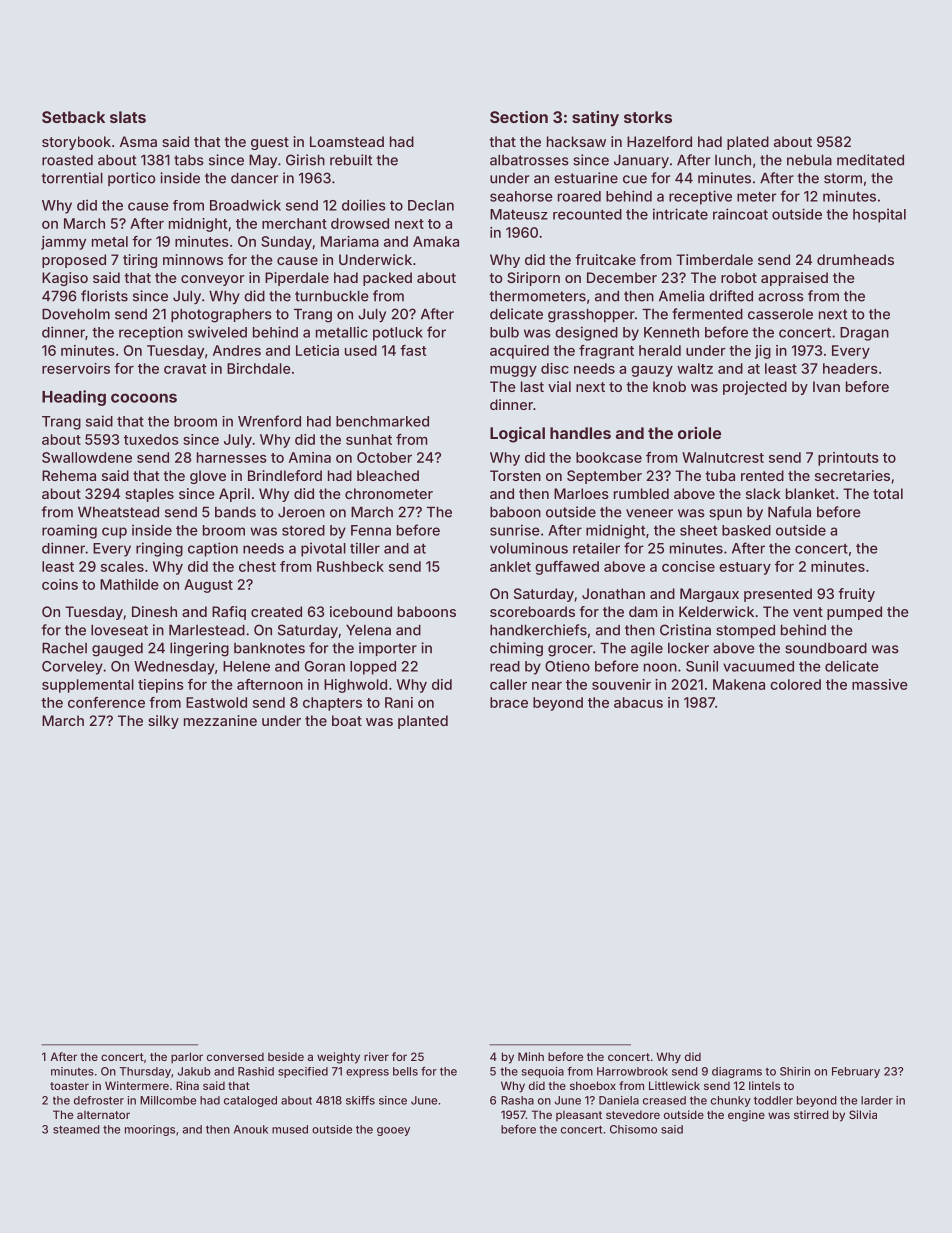 The height and width of the screenshot is (1233, 952). Describe the element at coordinates (648, 117) in the screenshot. I see `storks` at that location.
